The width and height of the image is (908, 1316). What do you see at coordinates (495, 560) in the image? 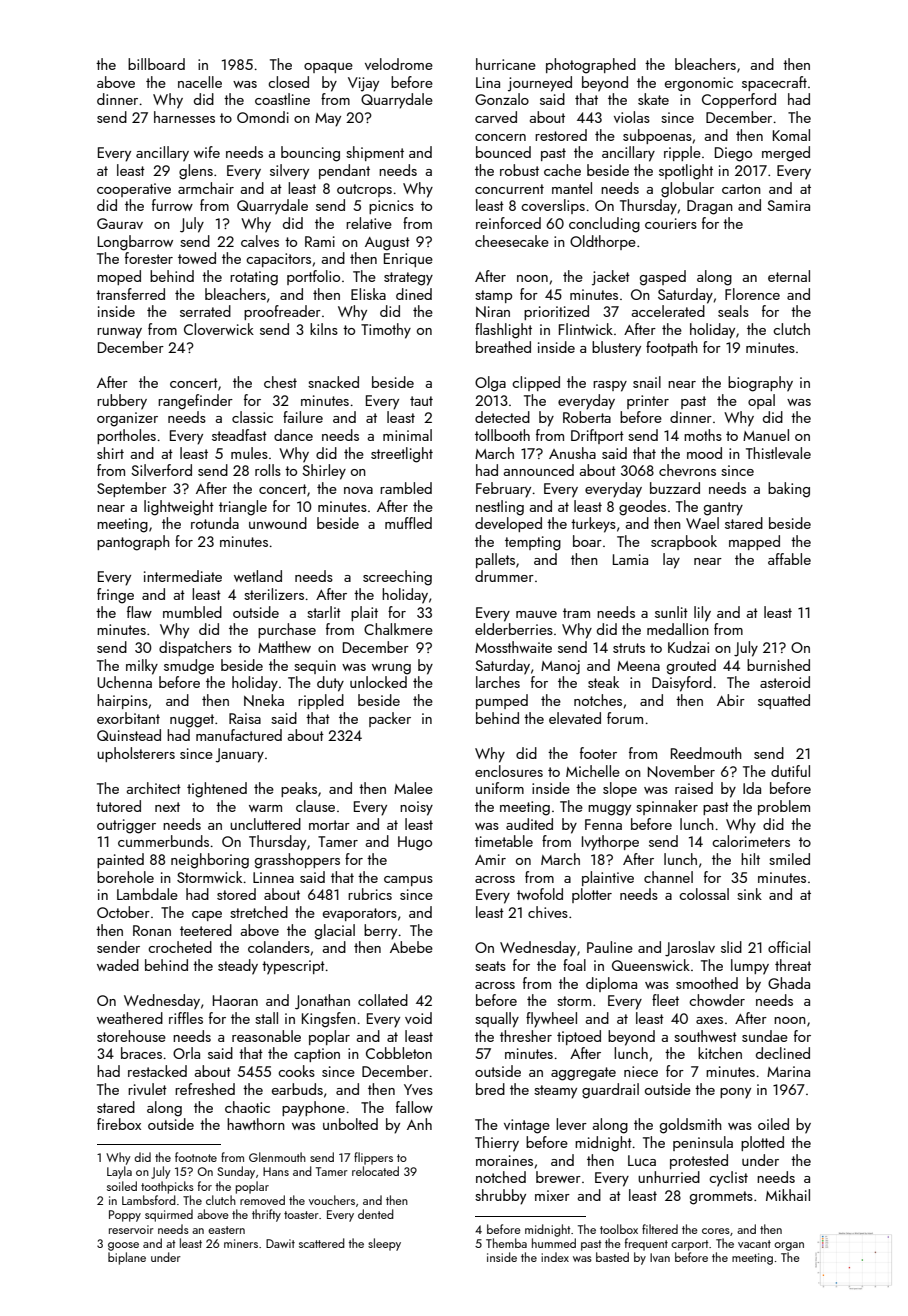
I see `pallets` at bounding box center [495, 560].
